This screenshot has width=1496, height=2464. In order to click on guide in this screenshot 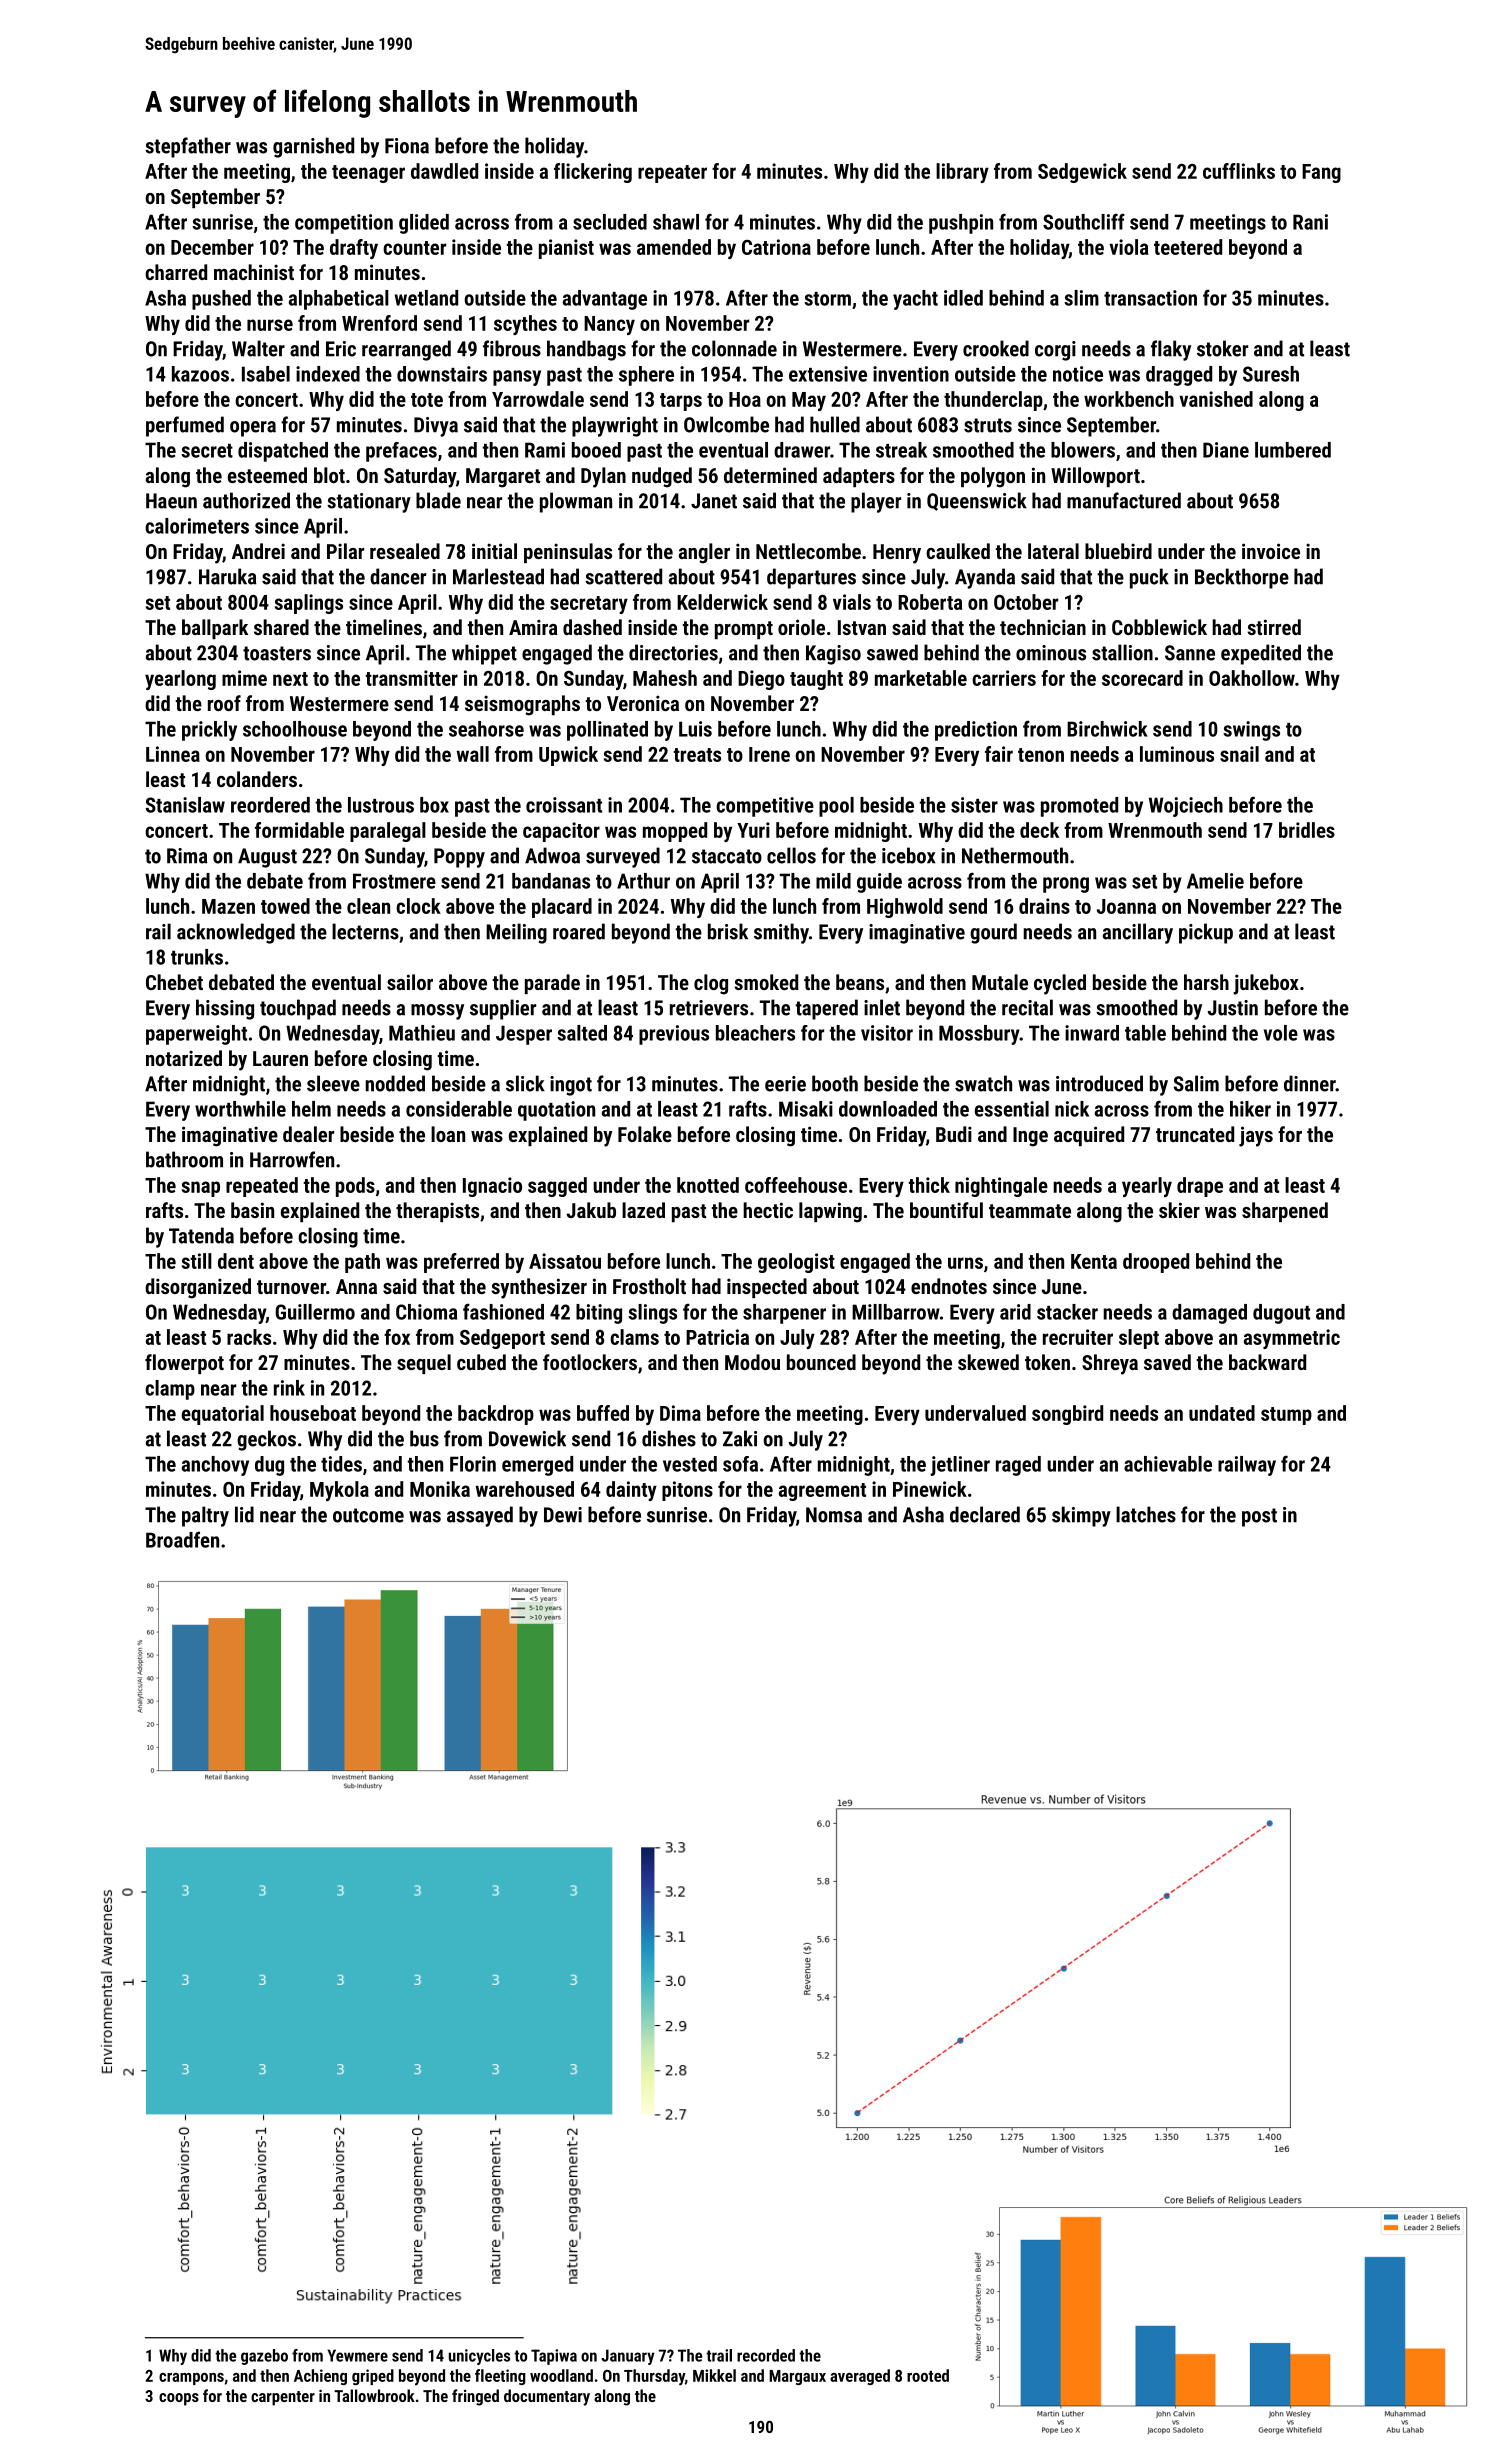, I will do `click(879, 883)`.
